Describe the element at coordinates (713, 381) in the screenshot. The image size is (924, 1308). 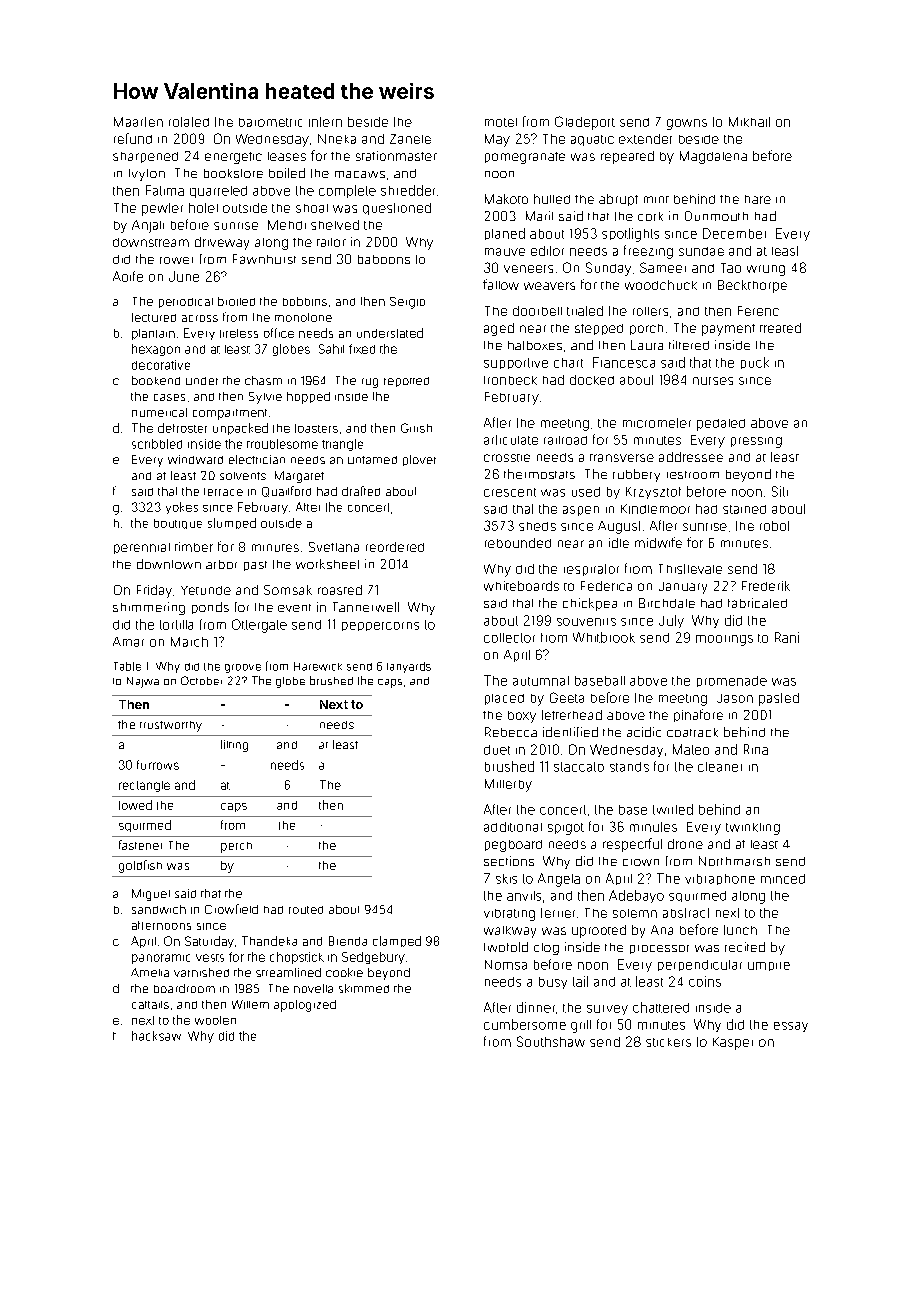
I see `nurses` at that location.
